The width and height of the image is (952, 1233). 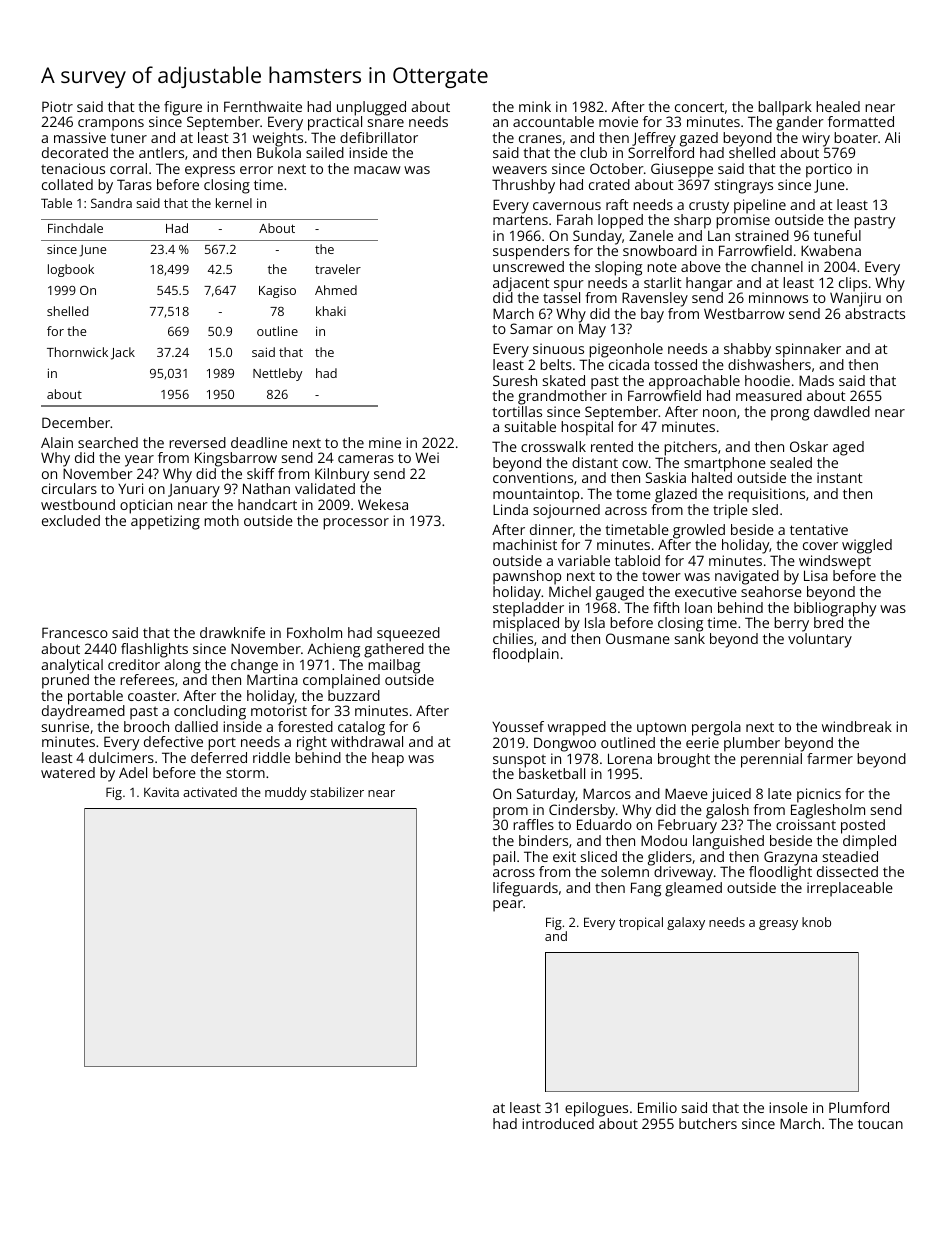 What do you see at coordinates (521, 284) in the image?
I see `adjacent` at bounding box center [521, 284].
